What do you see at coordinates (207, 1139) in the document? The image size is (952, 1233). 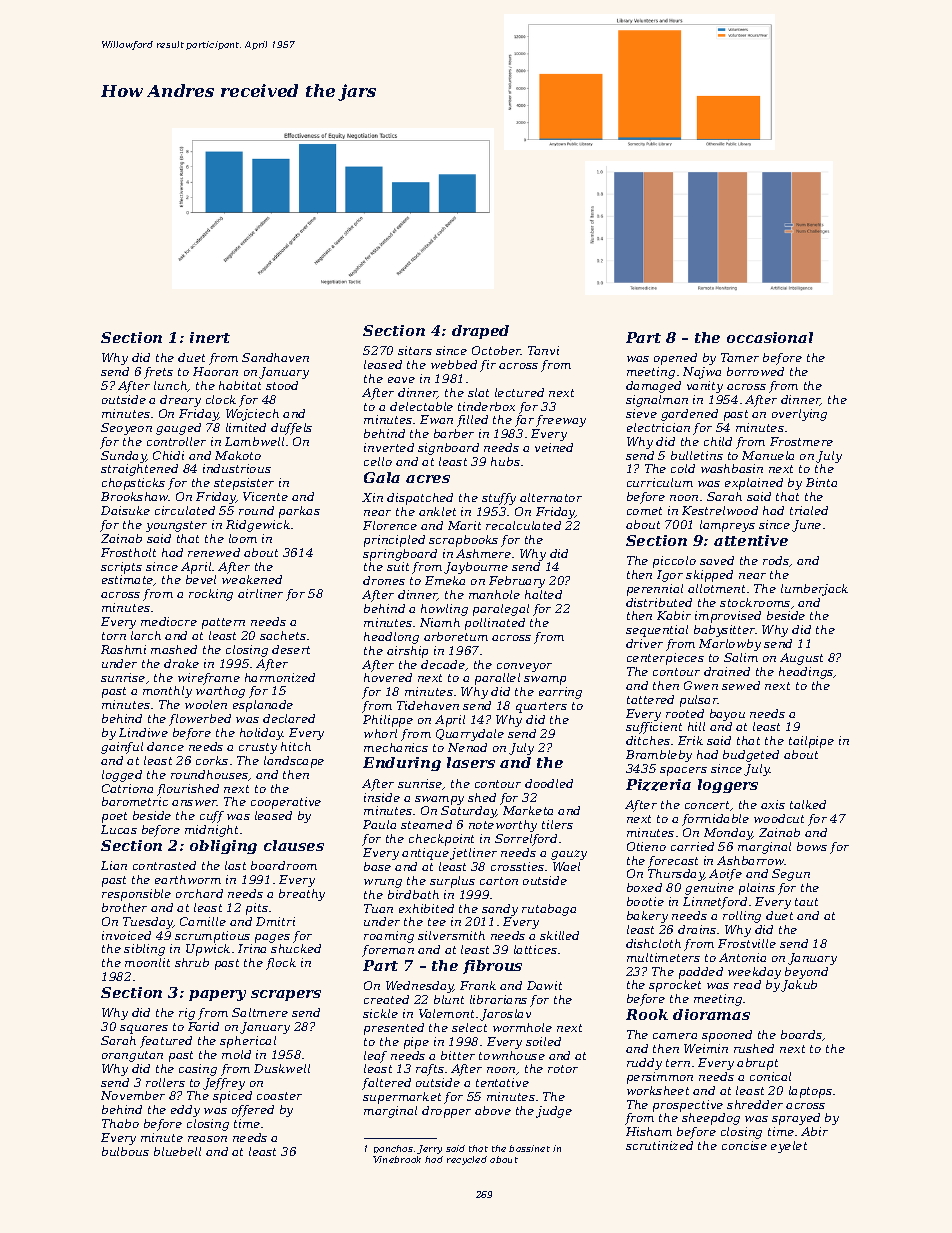 I see `reason` at bounding box center [207, 1139].
